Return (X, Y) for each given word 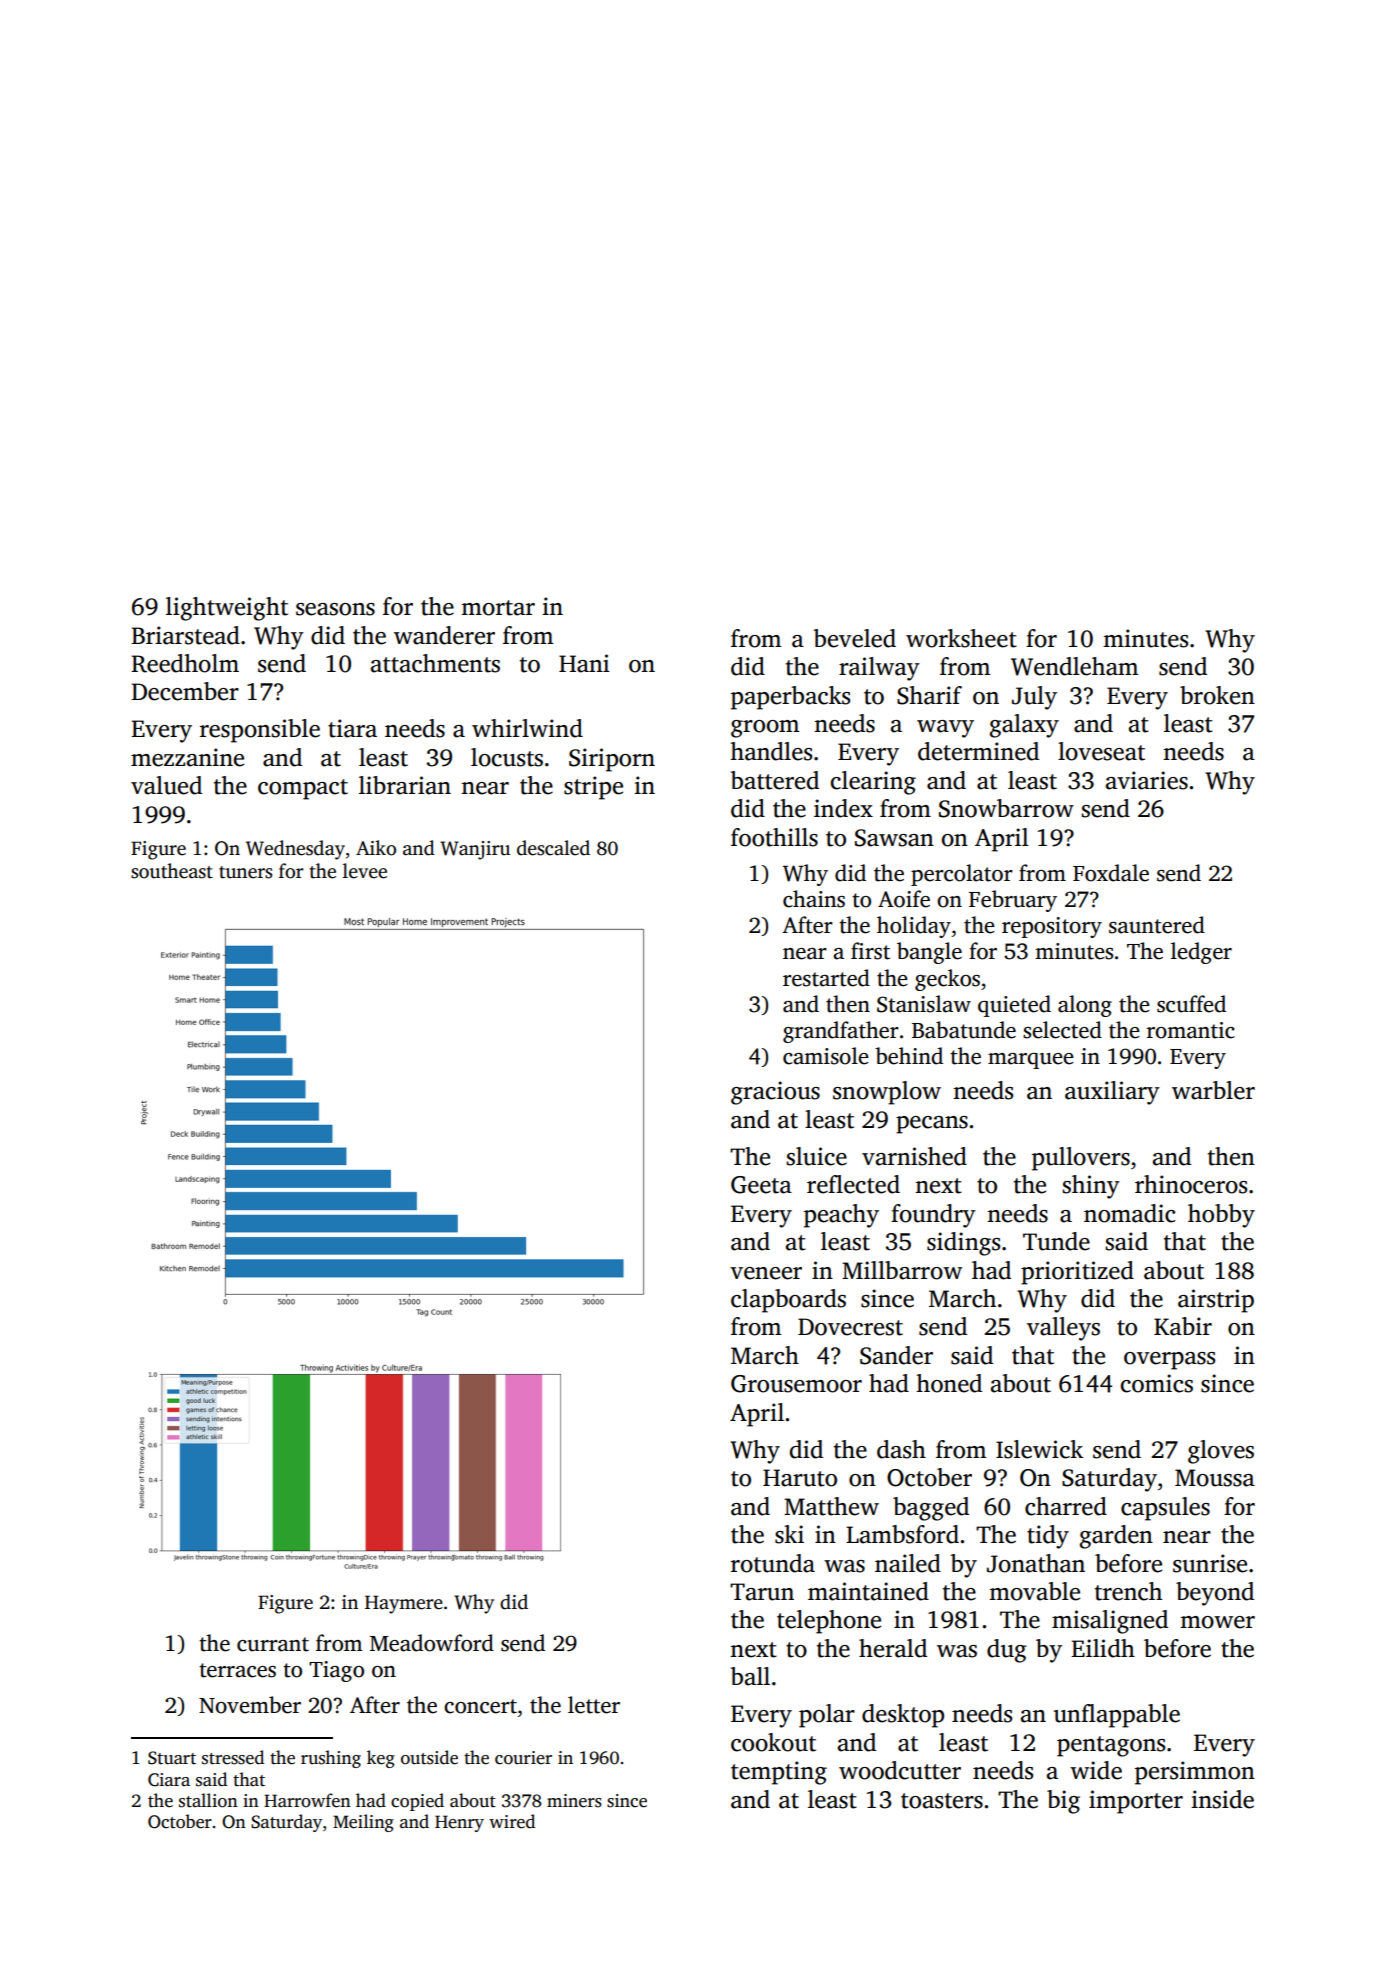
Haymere (404, 1604)
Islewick (1039, 1449)
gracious (775, 1093)
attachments (435, 663)
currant (273, 1644)
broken (1217, 695)
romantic (1191, 1030)
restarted (826, 978)
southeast (172, 871)
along (1085, 1006)
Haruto (800, 1478)
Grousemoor (796, 1384)
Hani (584, 663)
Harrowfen (307, 1800)
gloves (1221, 1452)
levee (365, 871)
